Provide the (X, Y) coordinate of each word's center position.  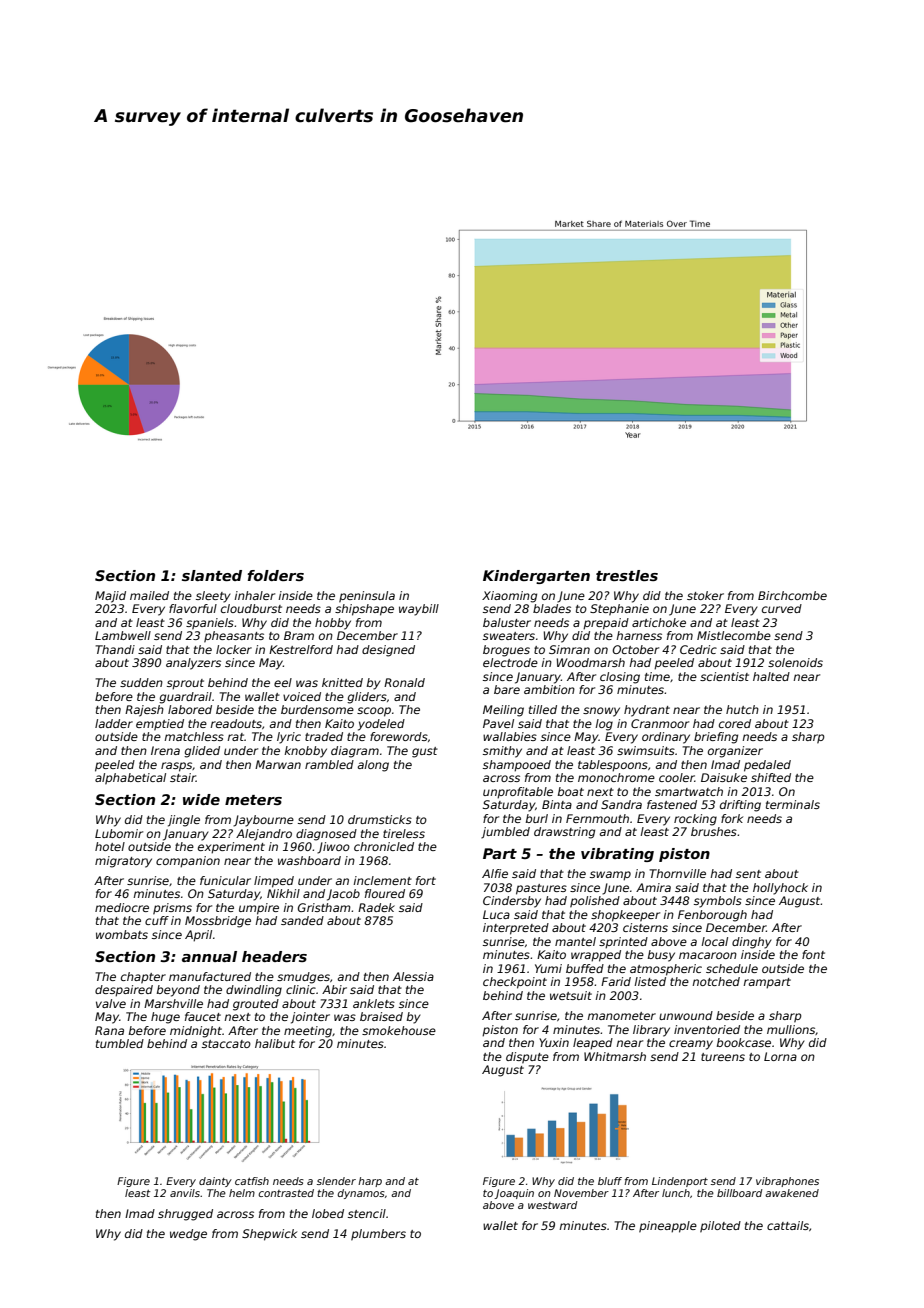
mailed (149, 595)
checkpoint (515, 983)
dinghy (752, 943)
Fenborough (712, 916)
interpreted (516, 929)
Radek (376, 907)
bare (507, 689)
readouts (236, 723)
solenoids (795, 662)
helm (242, 1193)
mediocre (122, 907)
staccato (226, 1044)
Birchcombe (792, 595)
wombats (122, 934)
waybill (419, 610)
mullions (791, 1030)
